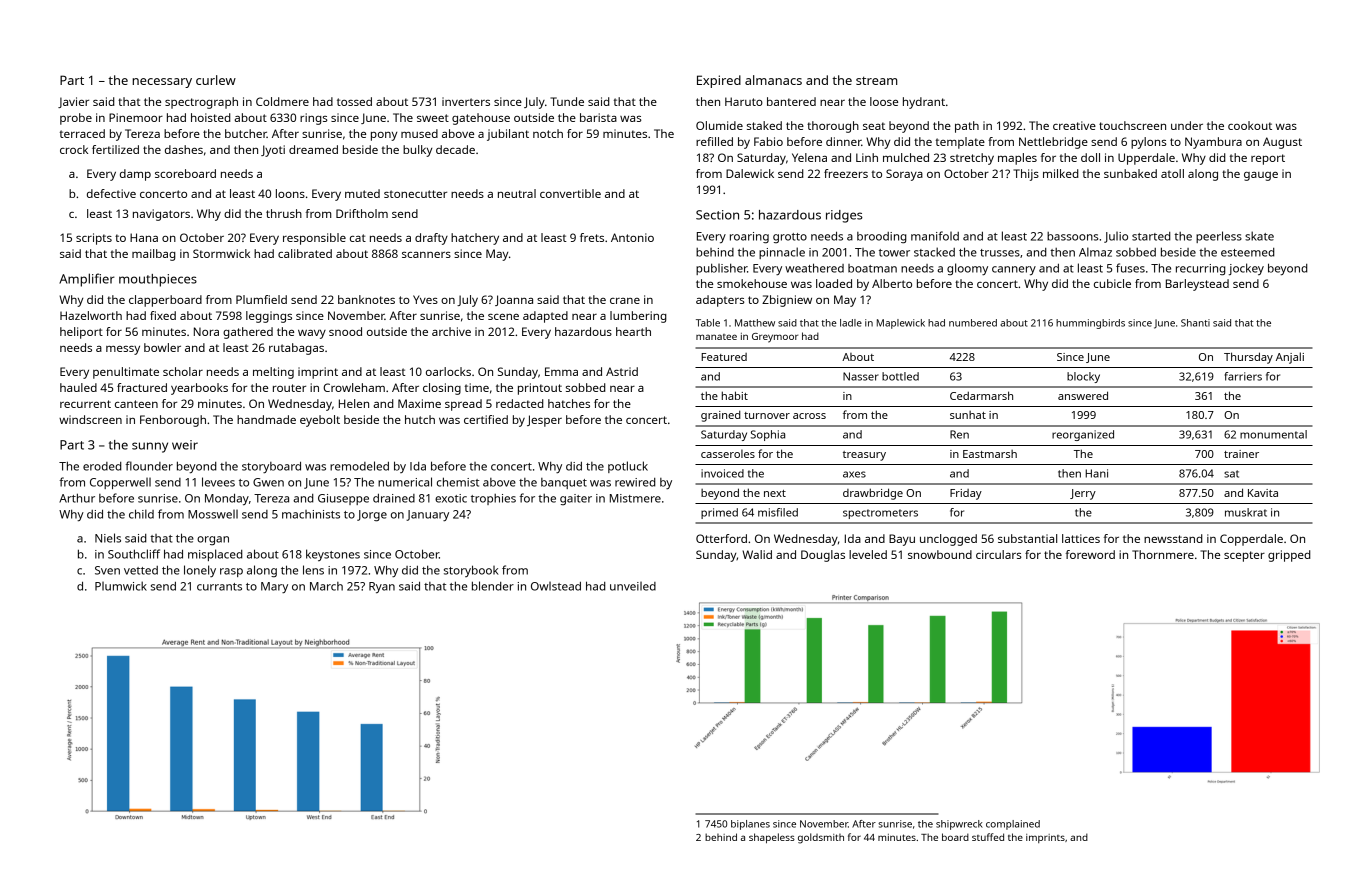 The height and width of the image is (887, 1372). I want to click on Plumwick, so click(121, 586).
